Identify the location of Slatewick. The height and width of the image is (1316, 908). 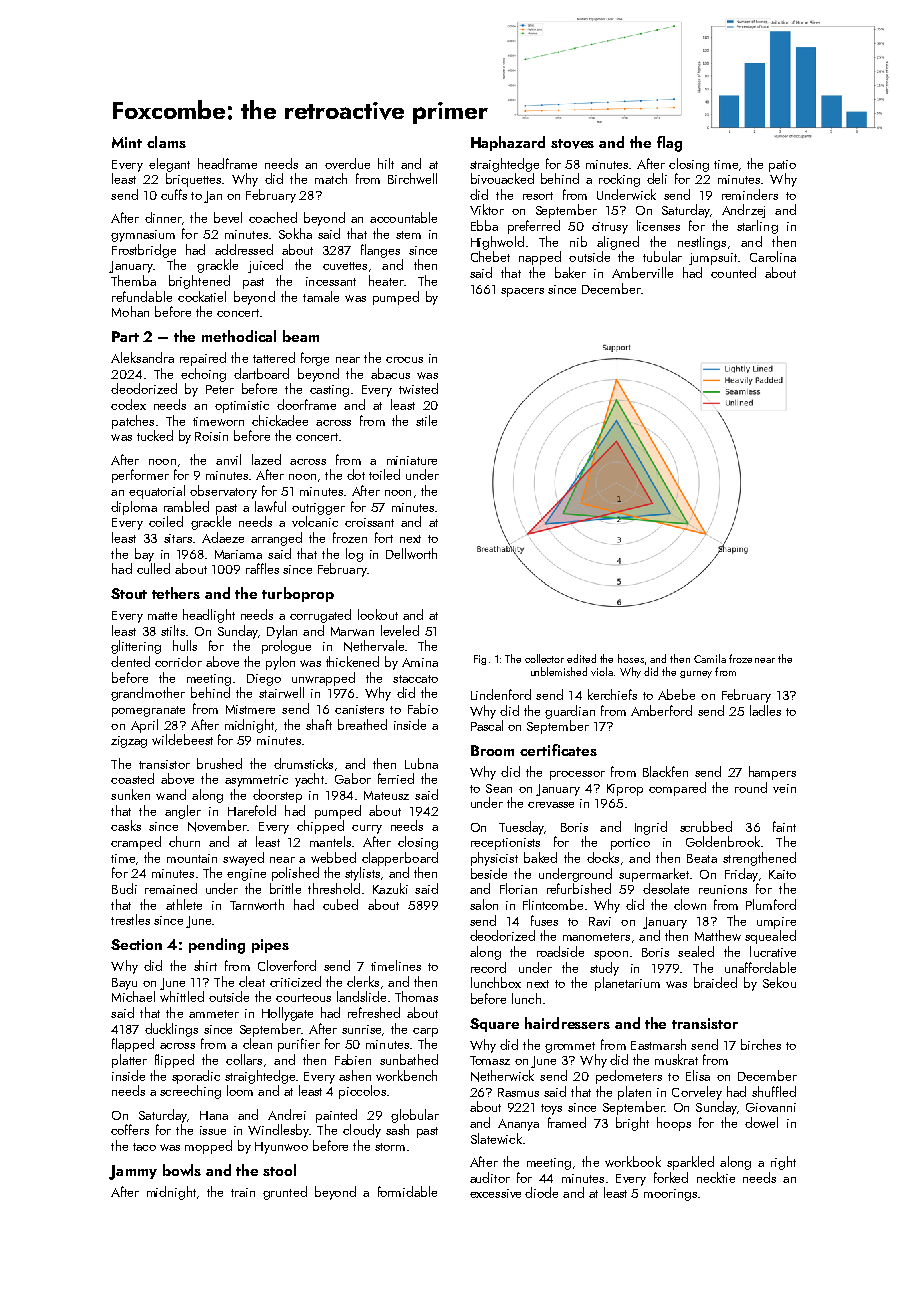
(496, 1138).
